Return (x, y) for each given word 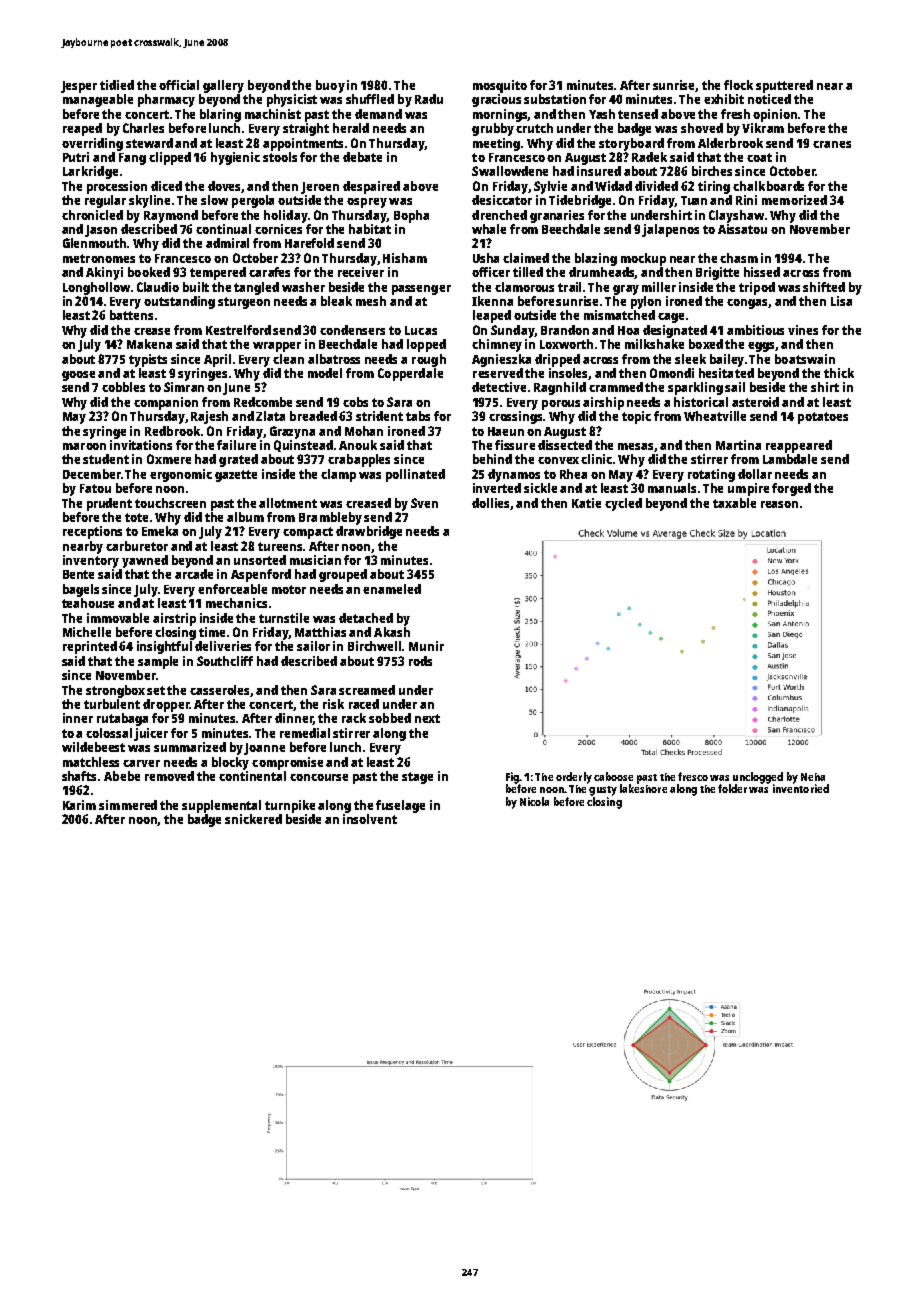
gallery (223, 86)
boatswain (805, 359)
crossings (515, 417)
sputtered (784, 86)
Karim (79, 805)
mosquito (500, 86)
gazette (236, 476)
